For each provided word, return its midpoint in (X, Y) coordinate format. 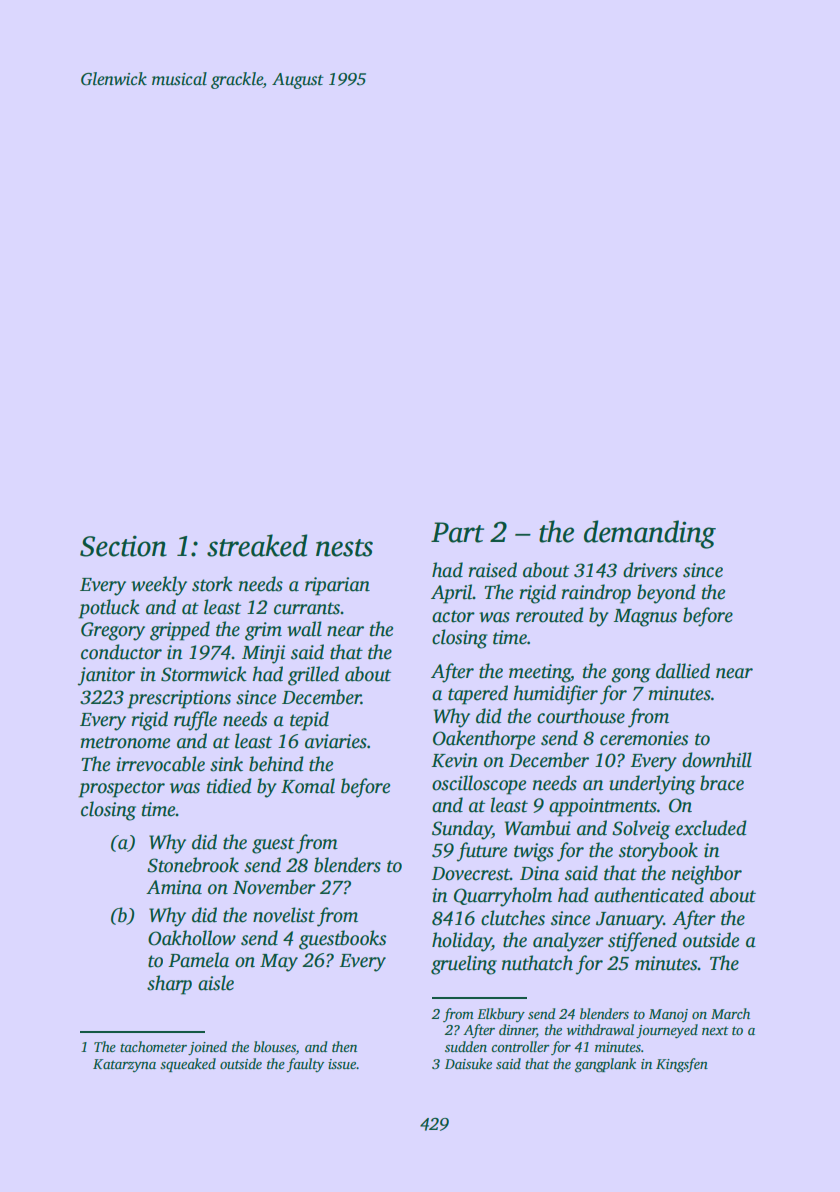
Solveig (641, 830)
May (279, 963)
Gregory (113, 631)
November (274, 887)
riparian (337, 586)
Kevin (454, 760)
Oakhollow (192, 938)
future (482, 852)
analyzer (568, 942)
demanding (650, 534)
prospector (121, 789)
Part (457, 532)
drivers (650, 570)
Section (123, 546)
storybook (658, 852)
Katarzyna (124, 1065)
